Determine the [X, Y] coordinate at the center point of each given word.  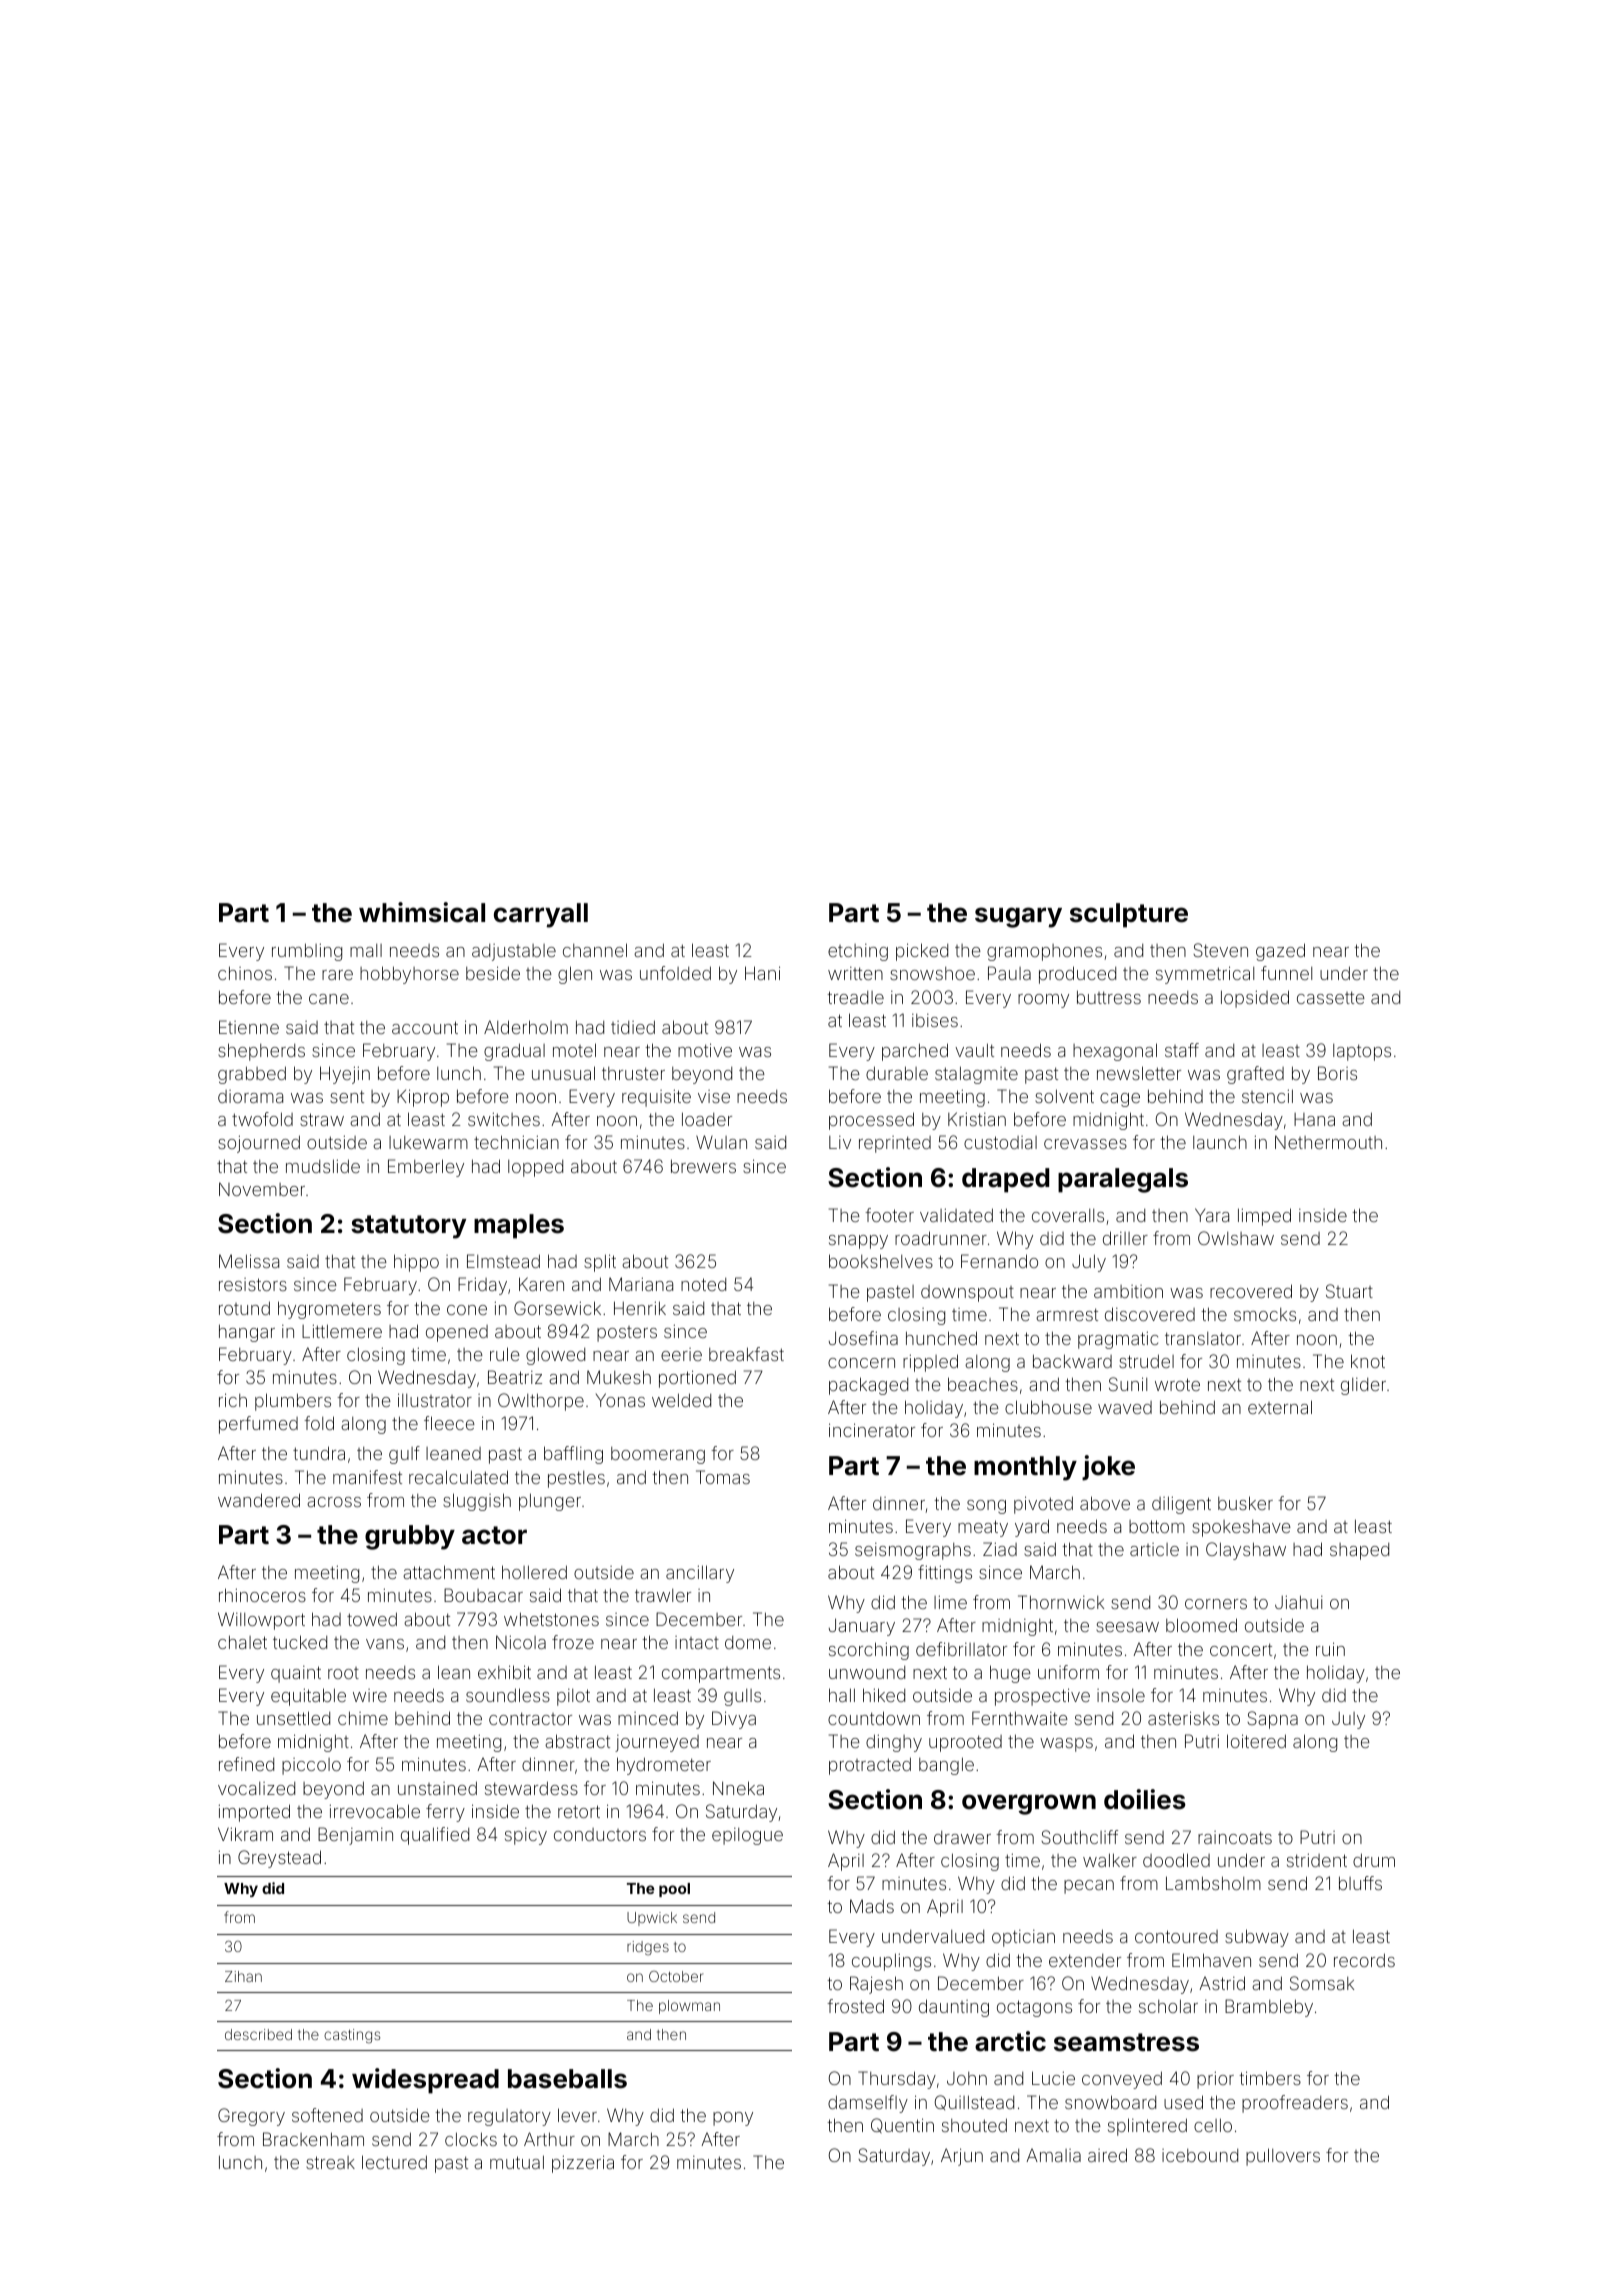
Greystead [279, 1859]
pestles [576, 1479]
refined [246, 1764]
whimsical [422, 912]
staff [1182, 1050]
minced [648, 1718]
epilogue [747, 1836]
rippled [930, 1363]
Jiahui [1299, 1602]
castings [352, 2036]
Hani [762, 973]
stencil [1267, 1096]
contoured [1176, 1936]
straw [322, 1119]
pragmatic [1118, 1340]
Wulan [721, 1142]
